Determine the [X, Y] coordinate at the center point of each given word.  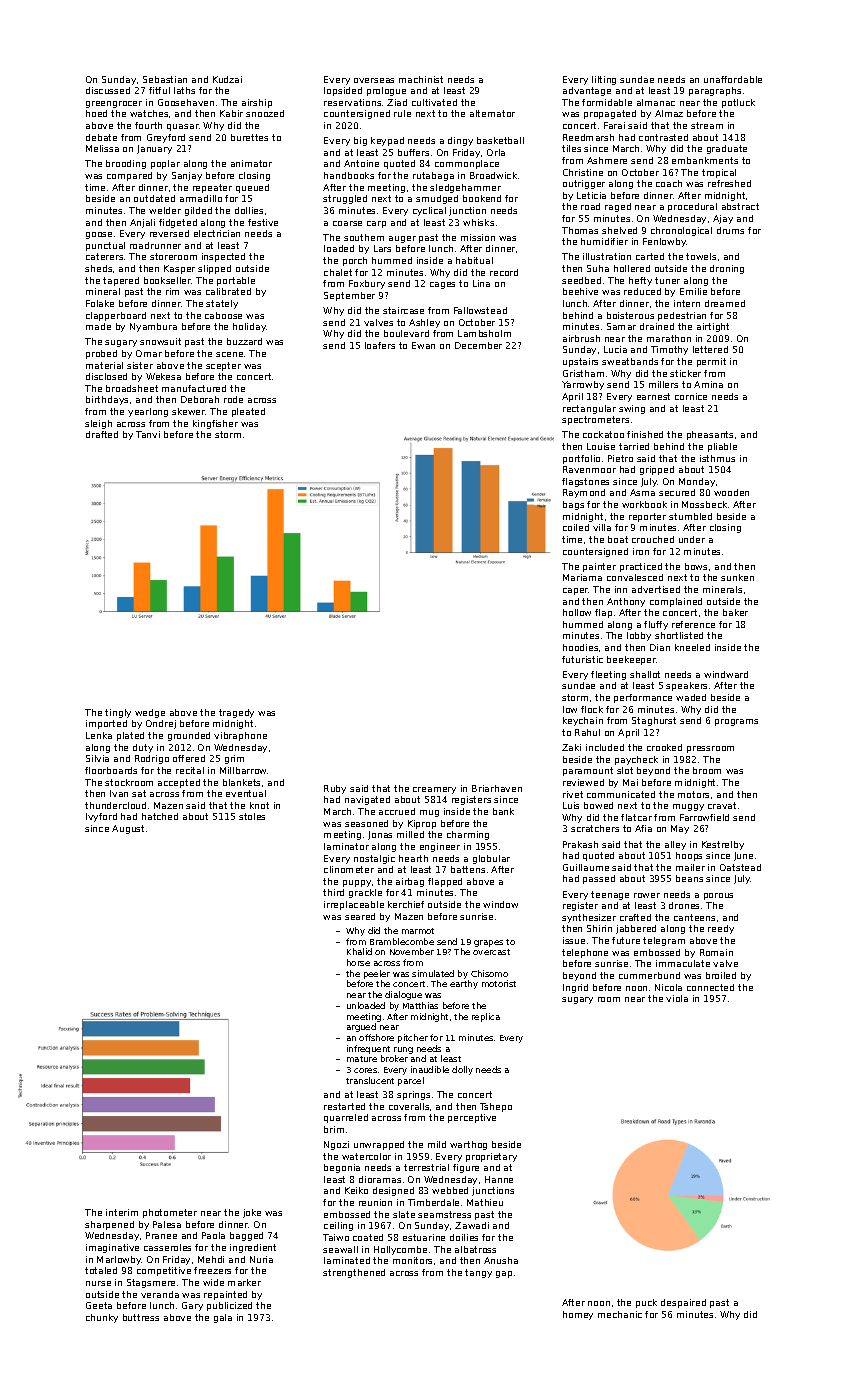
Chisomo [489, 973]
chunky [102, 1318]
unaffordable [733, 79]
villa [602, 527]
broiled [721, 975]
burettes [249, 137]
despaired [683, 1303]
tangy [478, 1273]
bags [573, 505]
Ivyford [101, 817]
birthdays [107, 400]
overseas [374, 80]
